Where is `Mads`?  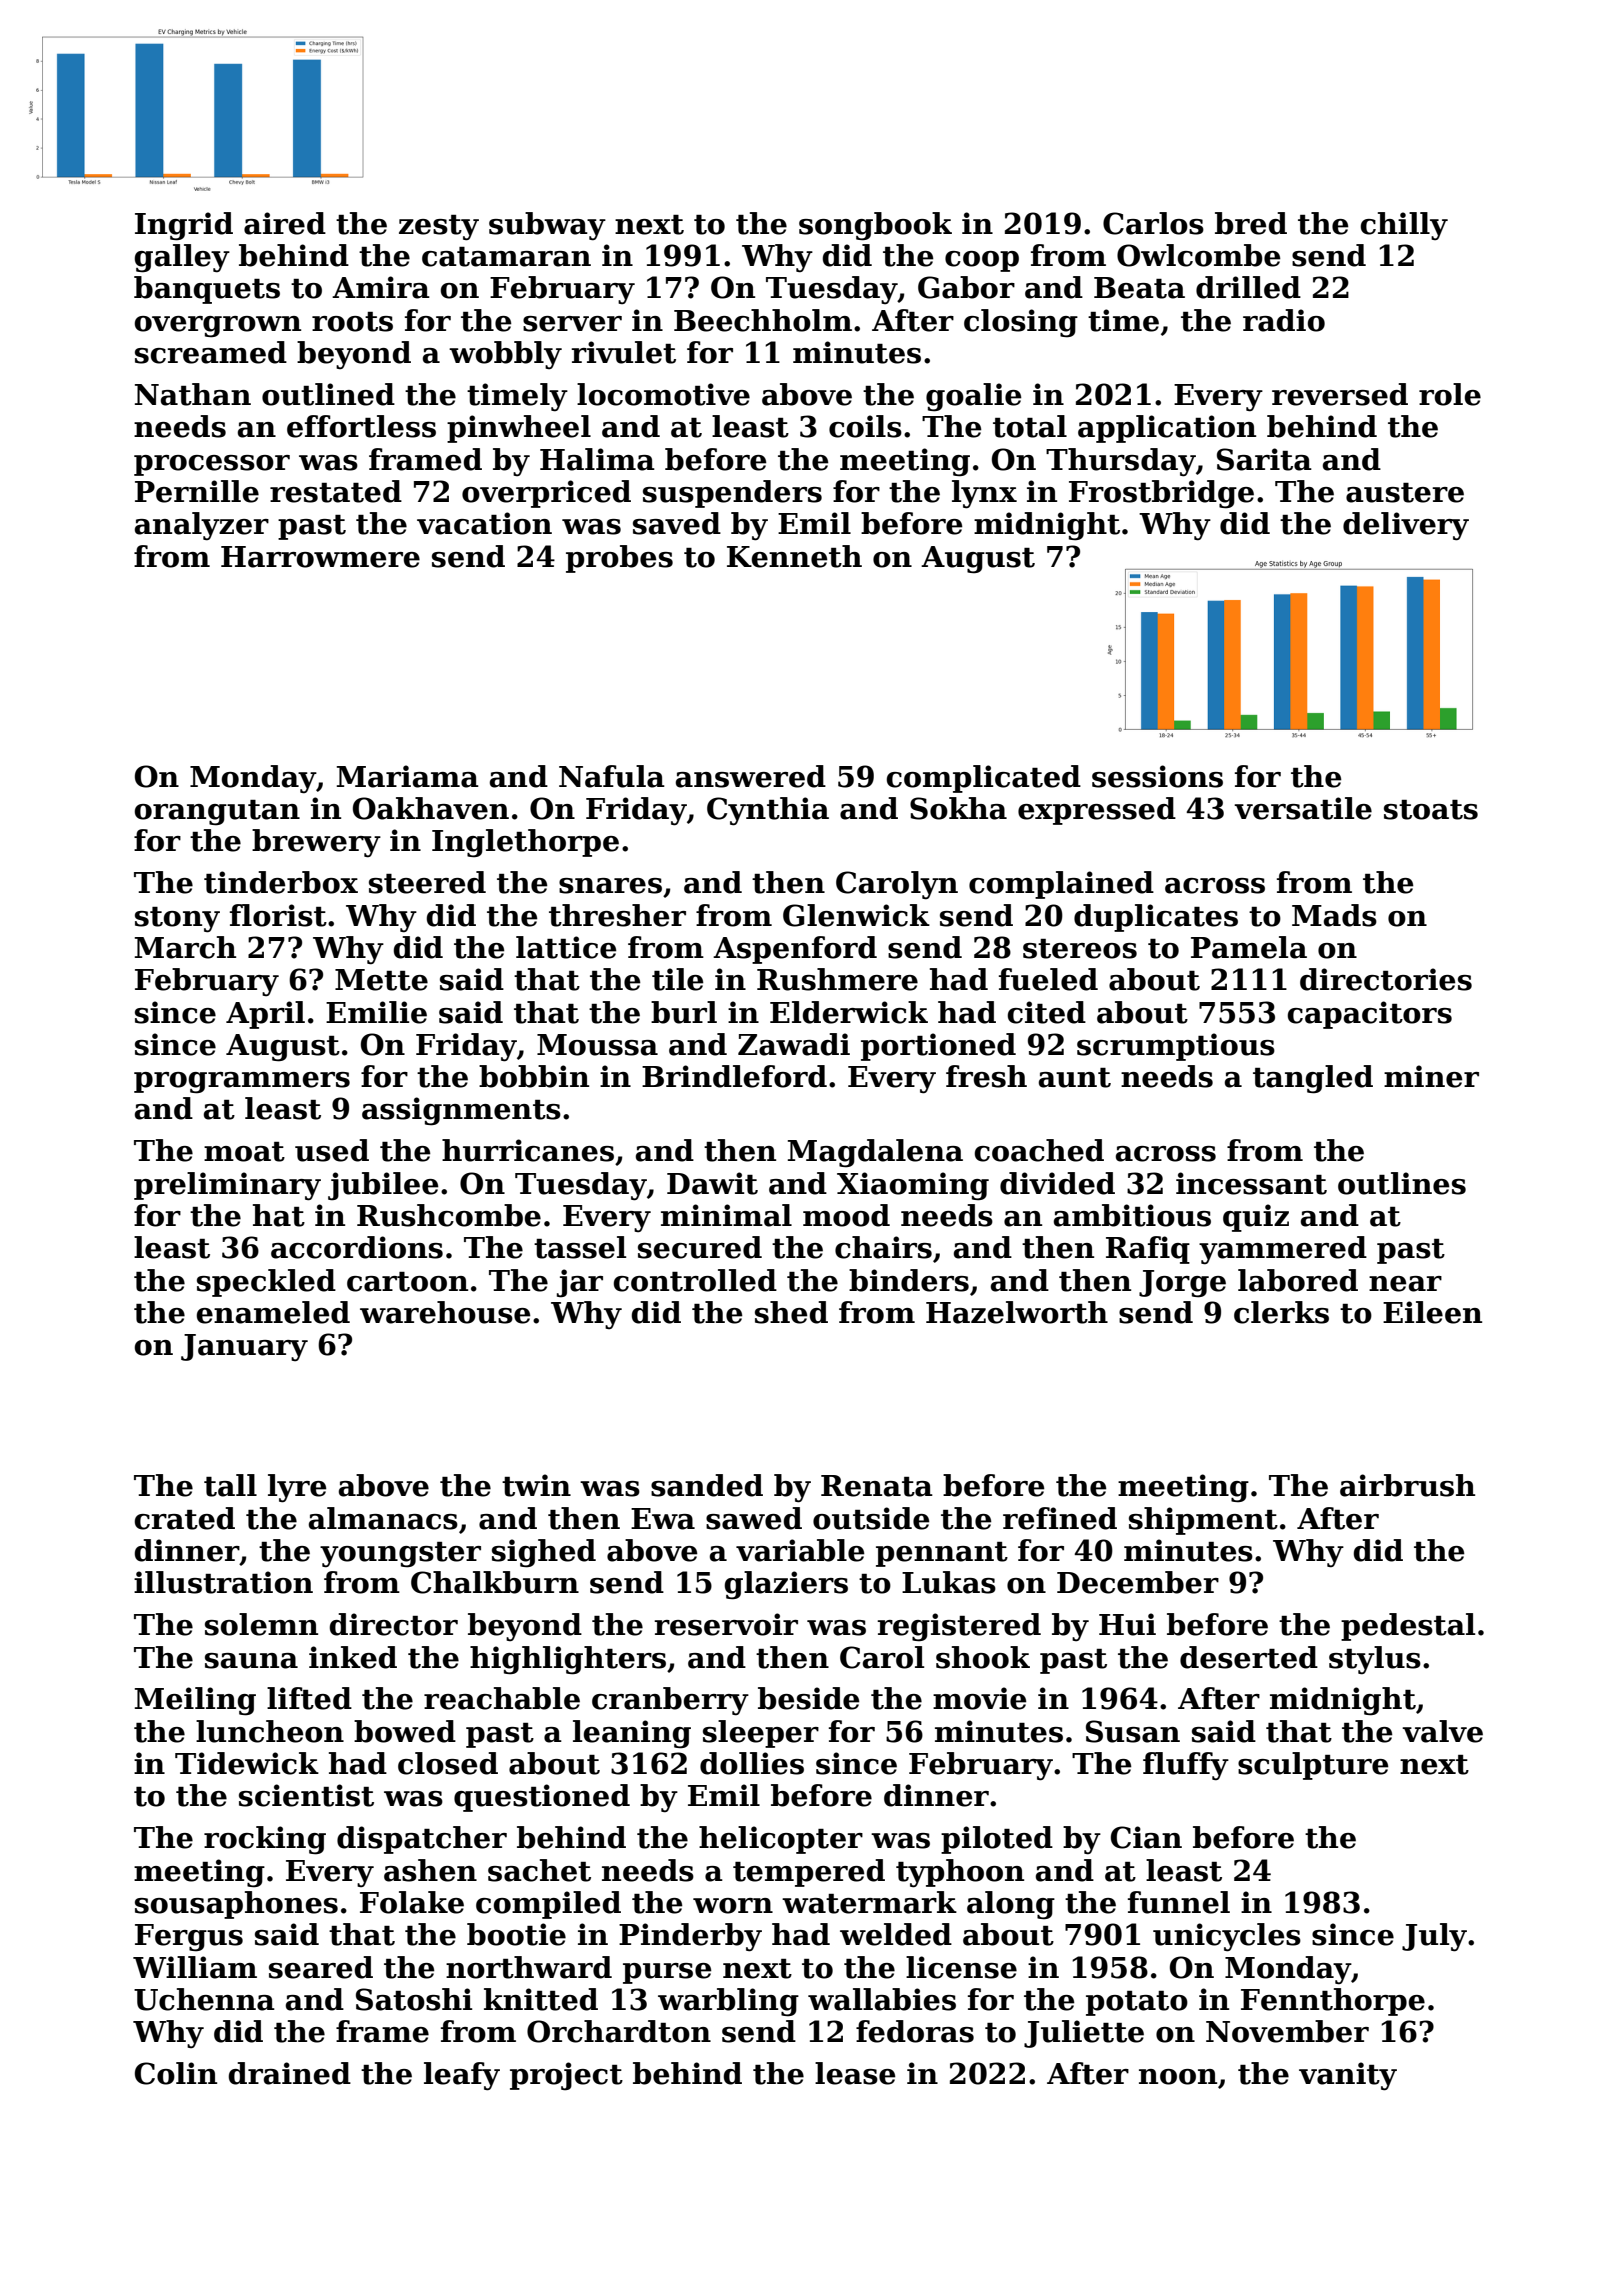 Mads is located at coordinates (1334, 915).
